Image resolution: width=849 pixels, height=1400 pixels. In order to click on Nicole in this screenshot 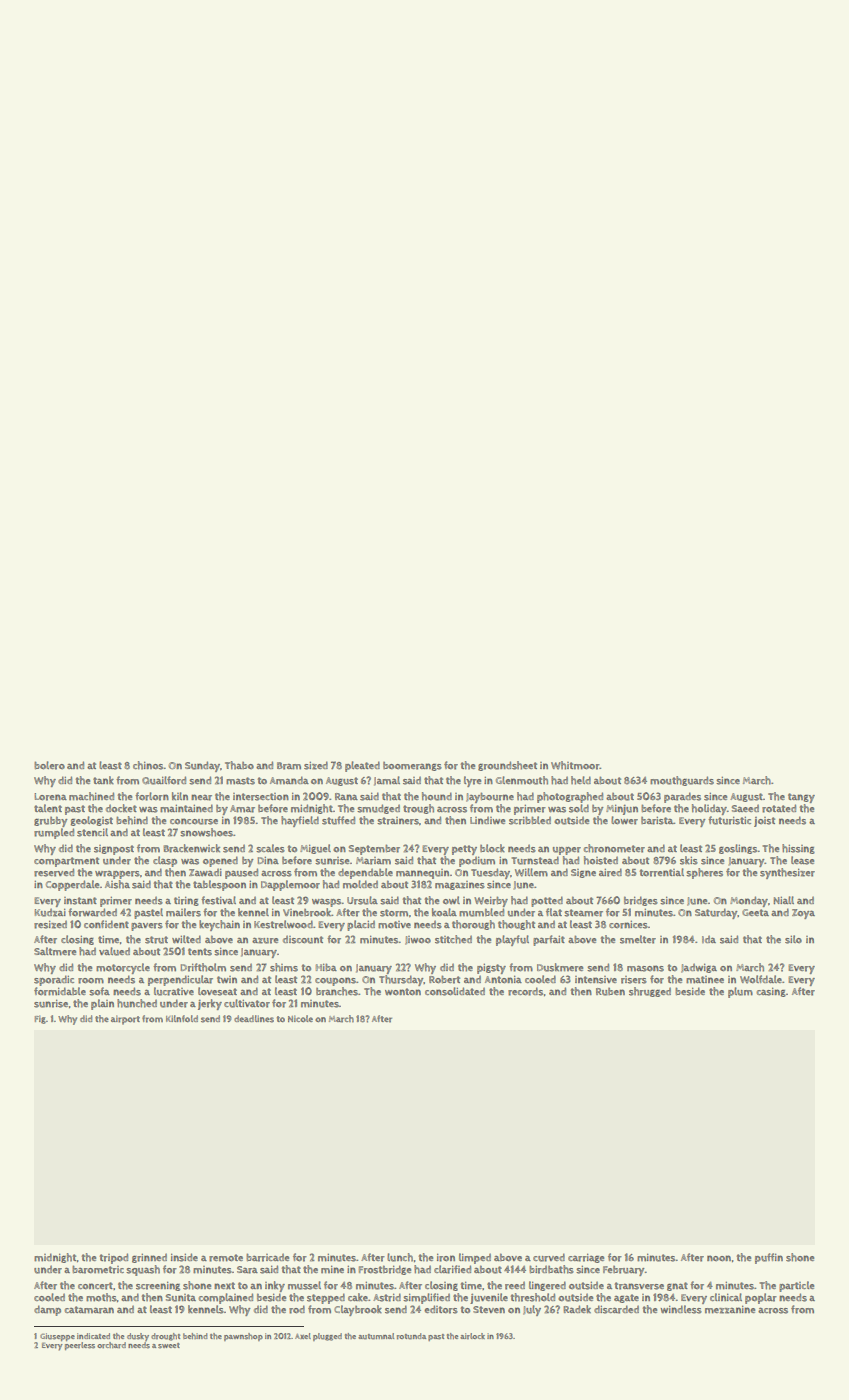, I will do `click(300, 1018)`.
